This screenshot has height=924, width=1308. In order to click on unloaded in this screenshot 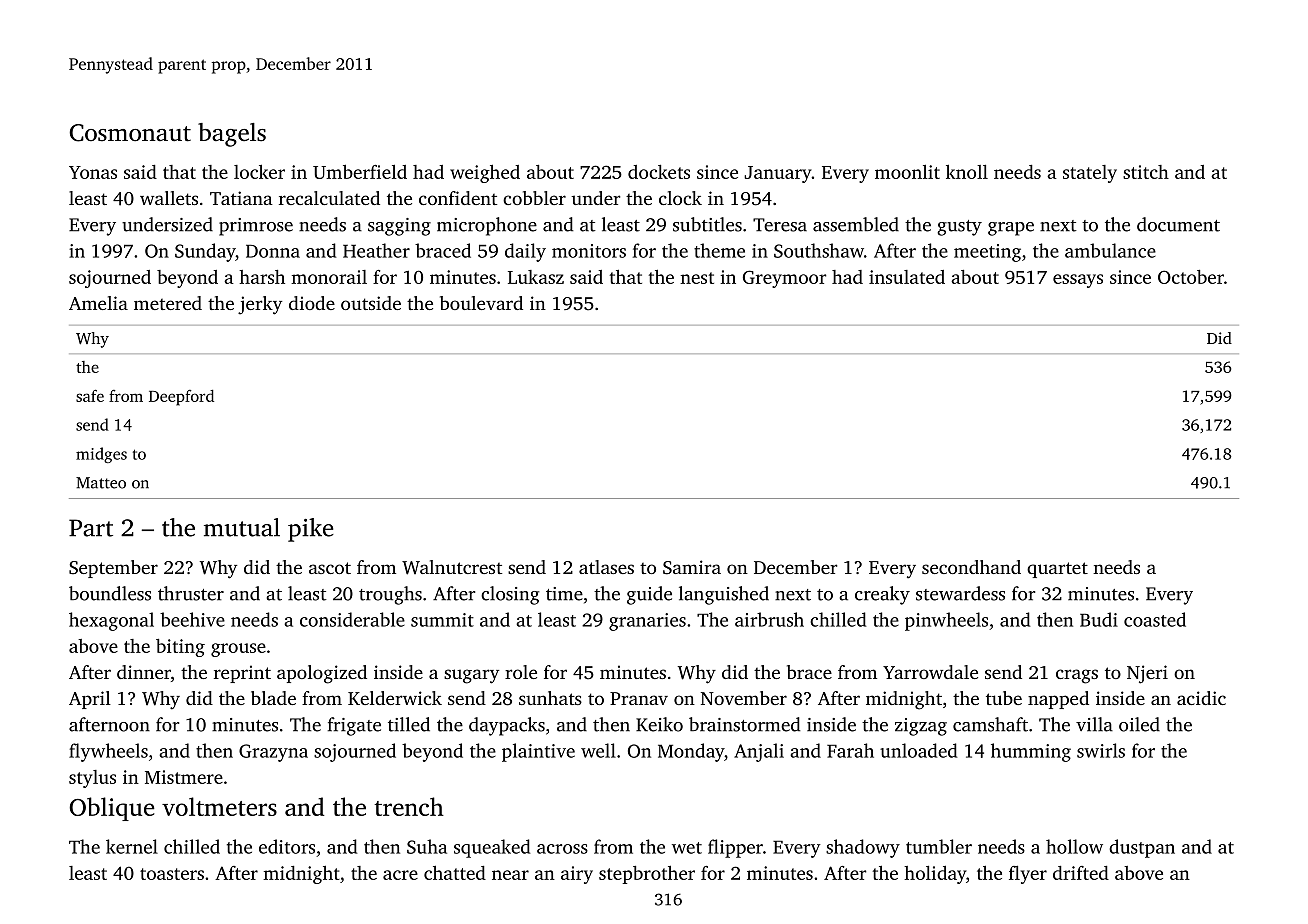, I will do `click(918, 750)`.
